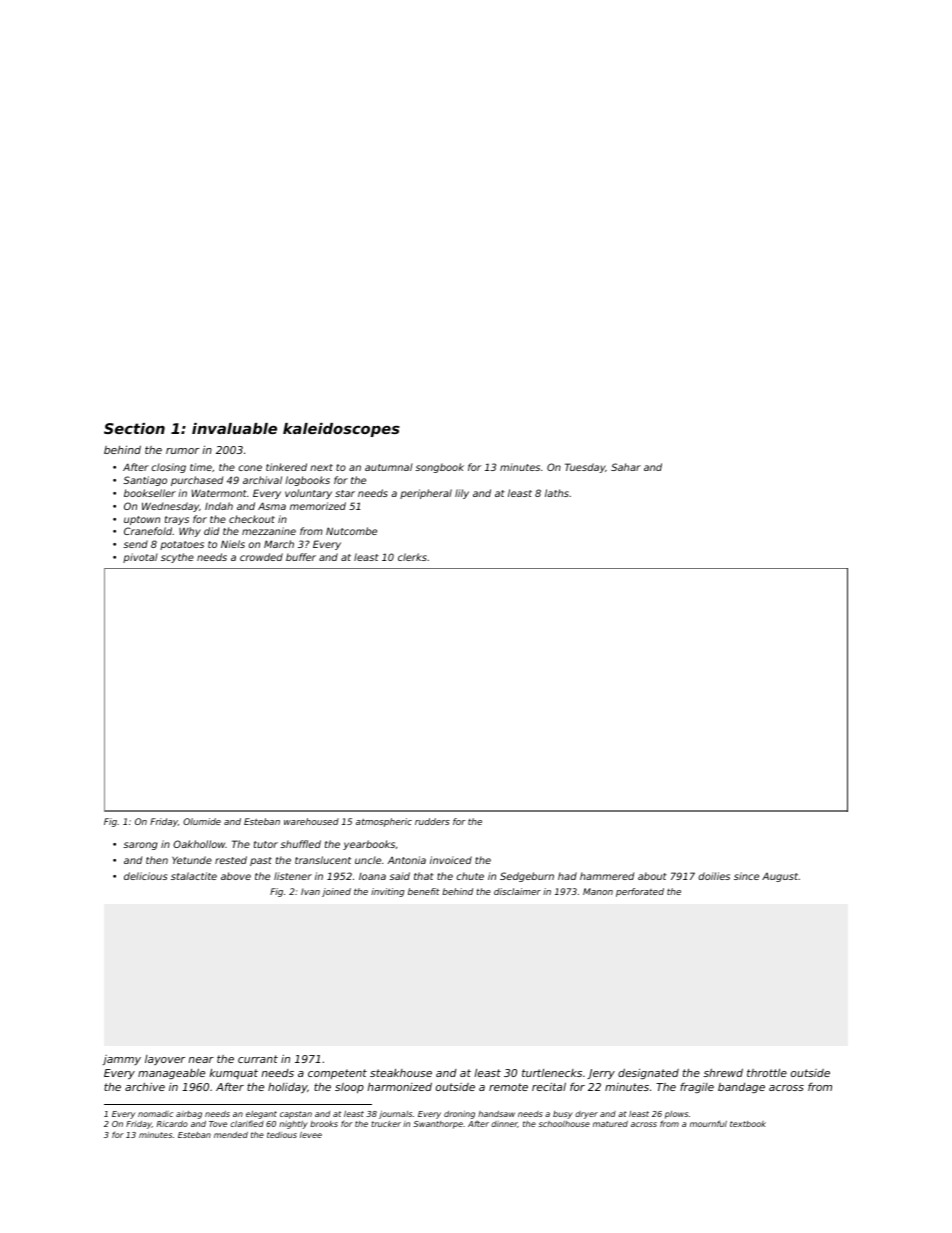 Image resolution: width=952 pixels, height=1233 pixels. Describe the element at coordinates (648, 1073) in the screenshot. I see `designated` at that location.
